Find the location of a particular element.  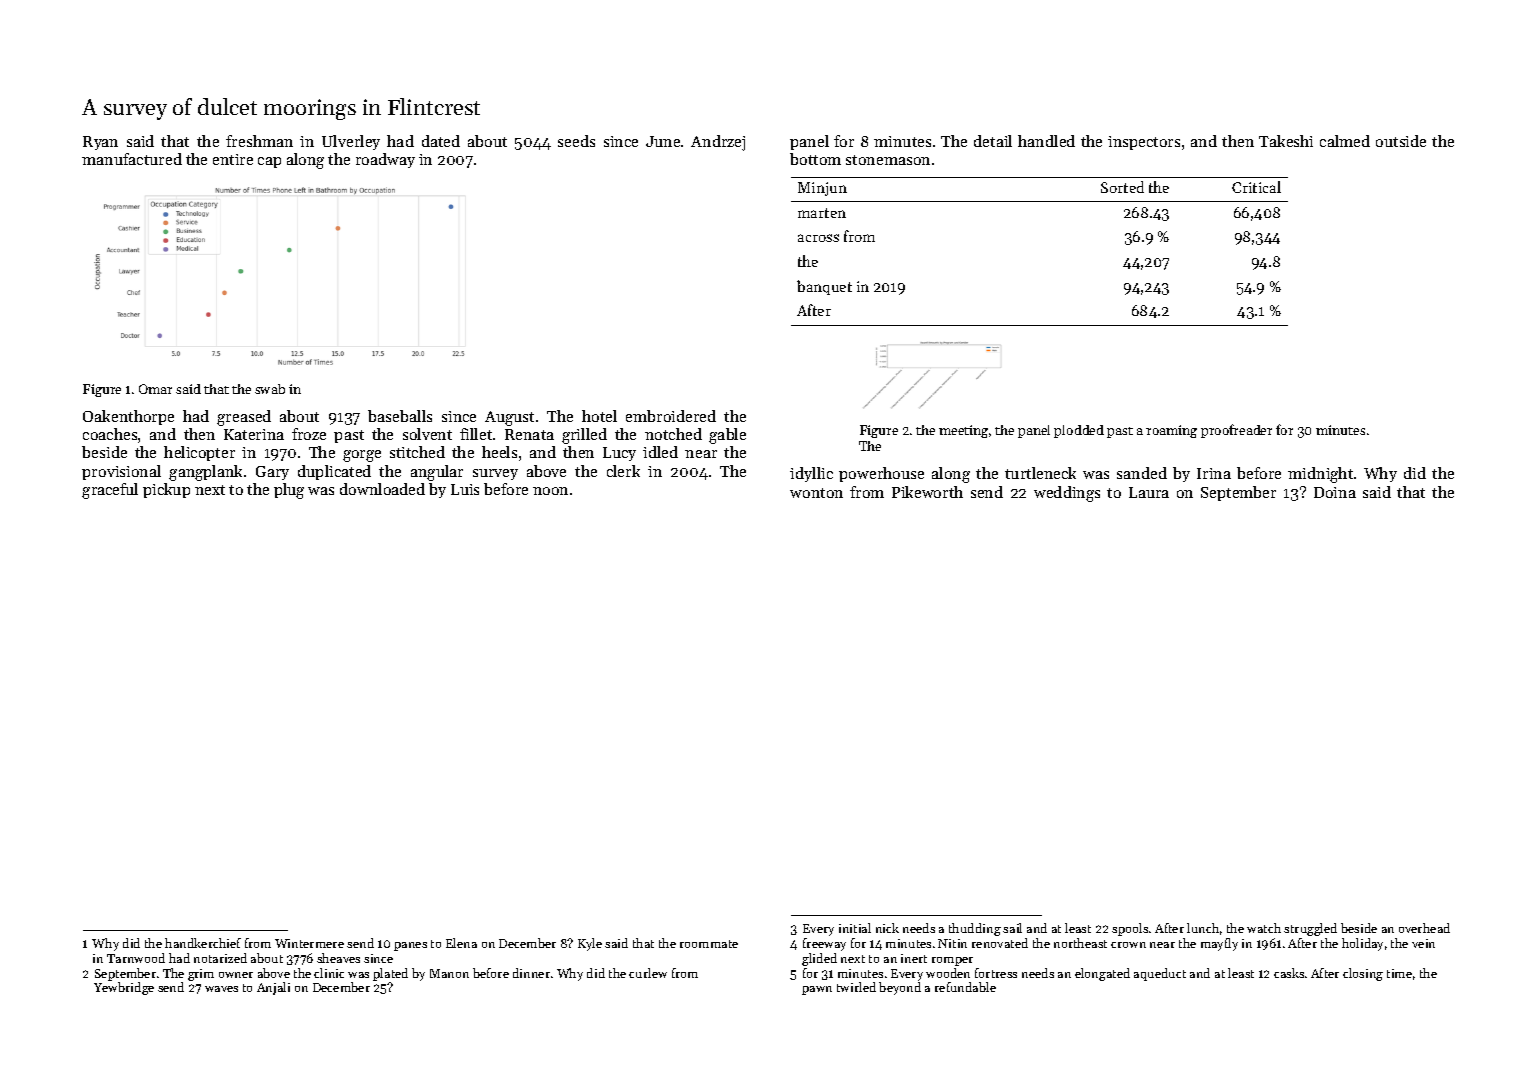

pawn is located at coordinates (817, 990).
